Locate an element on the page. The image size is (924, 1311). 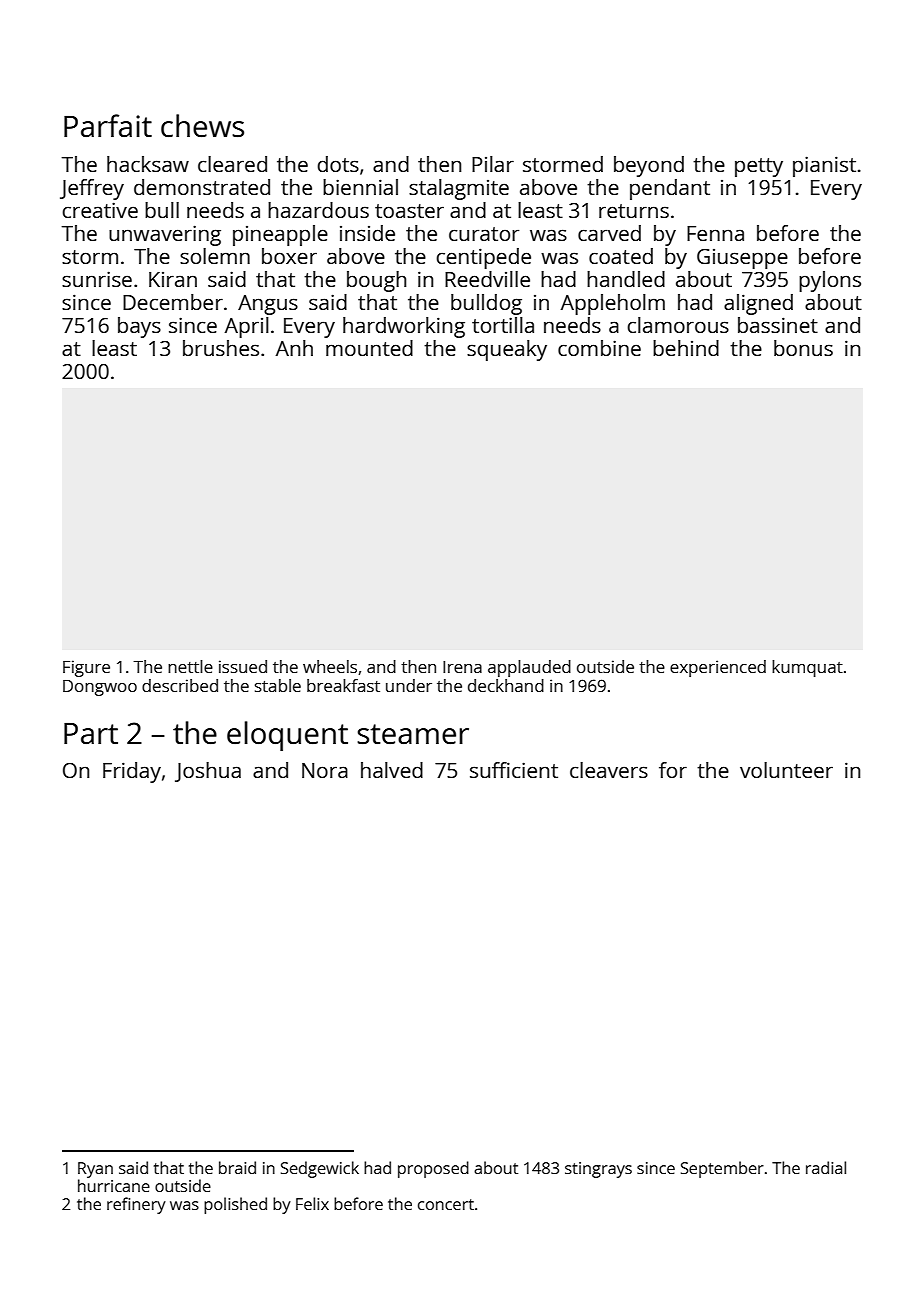
demonstrated is located at coordinates (202, 187).
